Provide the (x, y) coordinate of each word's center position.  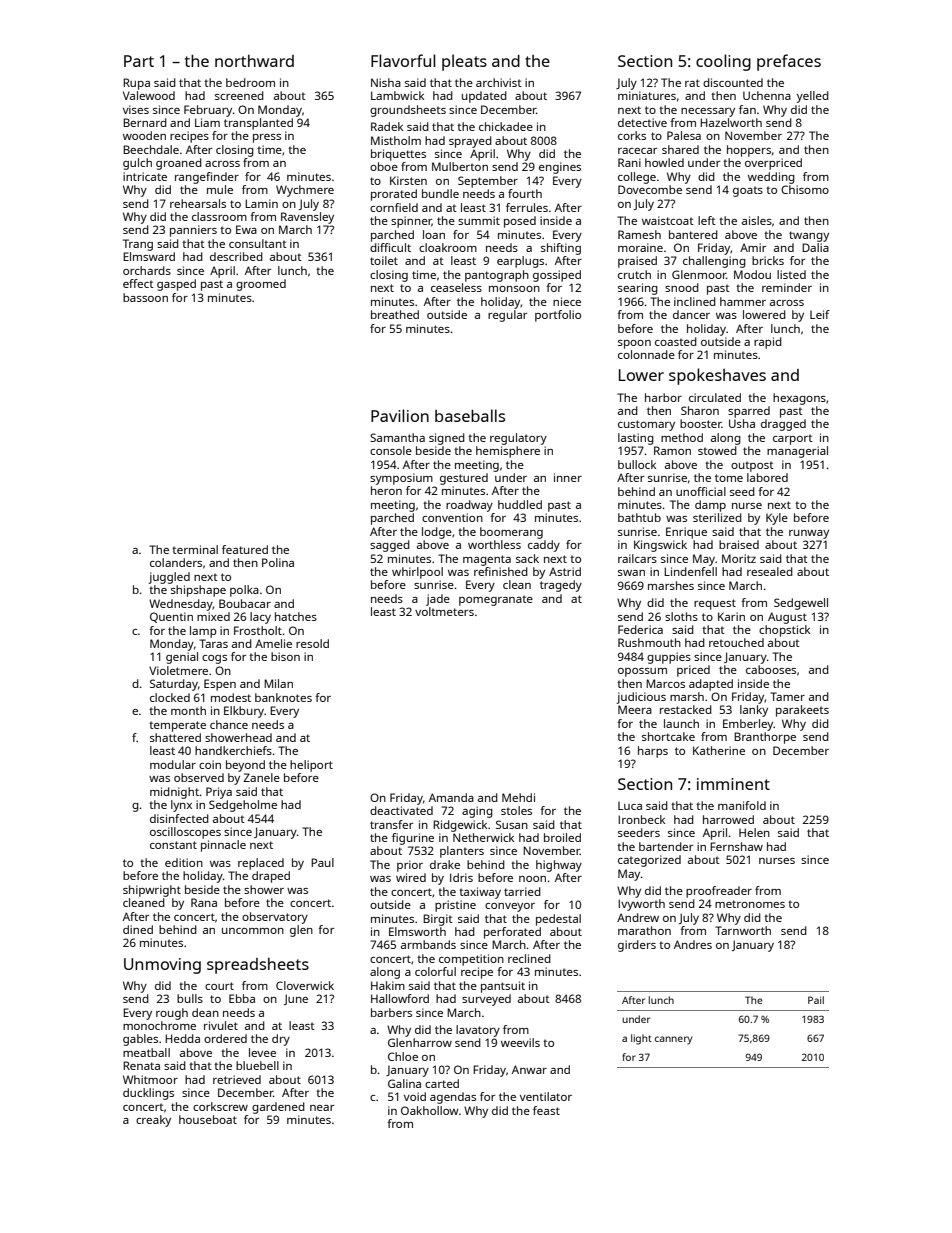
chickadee (506, 126)
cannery (674, 1040)
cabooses (771, 669)
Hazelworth (731, 122)
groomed (261, 285)
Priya (219, 793)
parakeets (802, 711)
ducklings (148, 1094)
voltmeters (444, 611)
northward (254, 61)
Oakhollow (430, 1110)
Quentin (171, 617)
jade (438, 600)
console (391, 450)
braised (739, 544)
